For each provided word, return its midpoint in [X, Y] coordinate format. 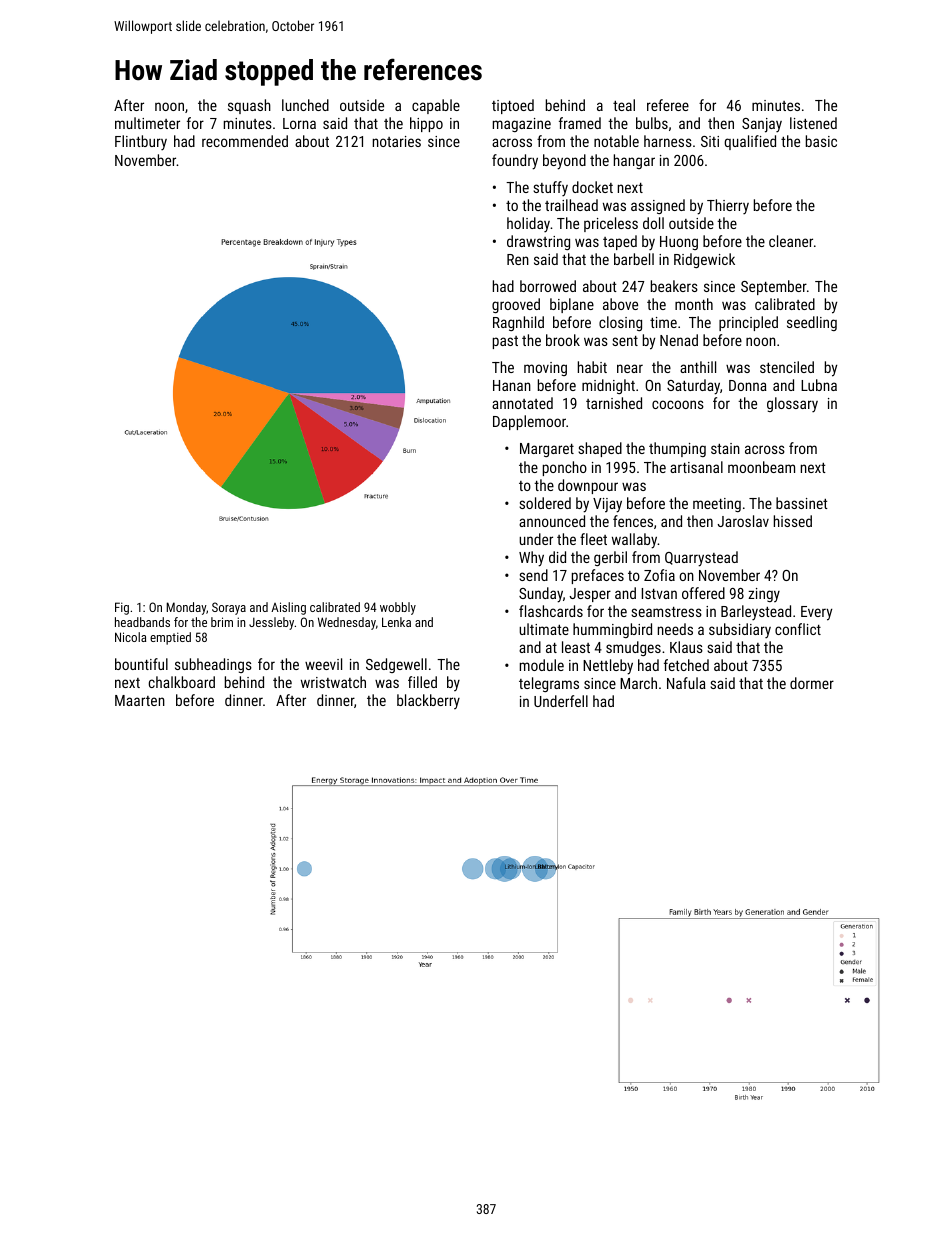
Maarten [140, 700]
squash [249, 106]
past [505, 342]
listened [813, 123]
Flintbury [141, 143]
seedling [812, 323]
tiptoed [513, 106]
